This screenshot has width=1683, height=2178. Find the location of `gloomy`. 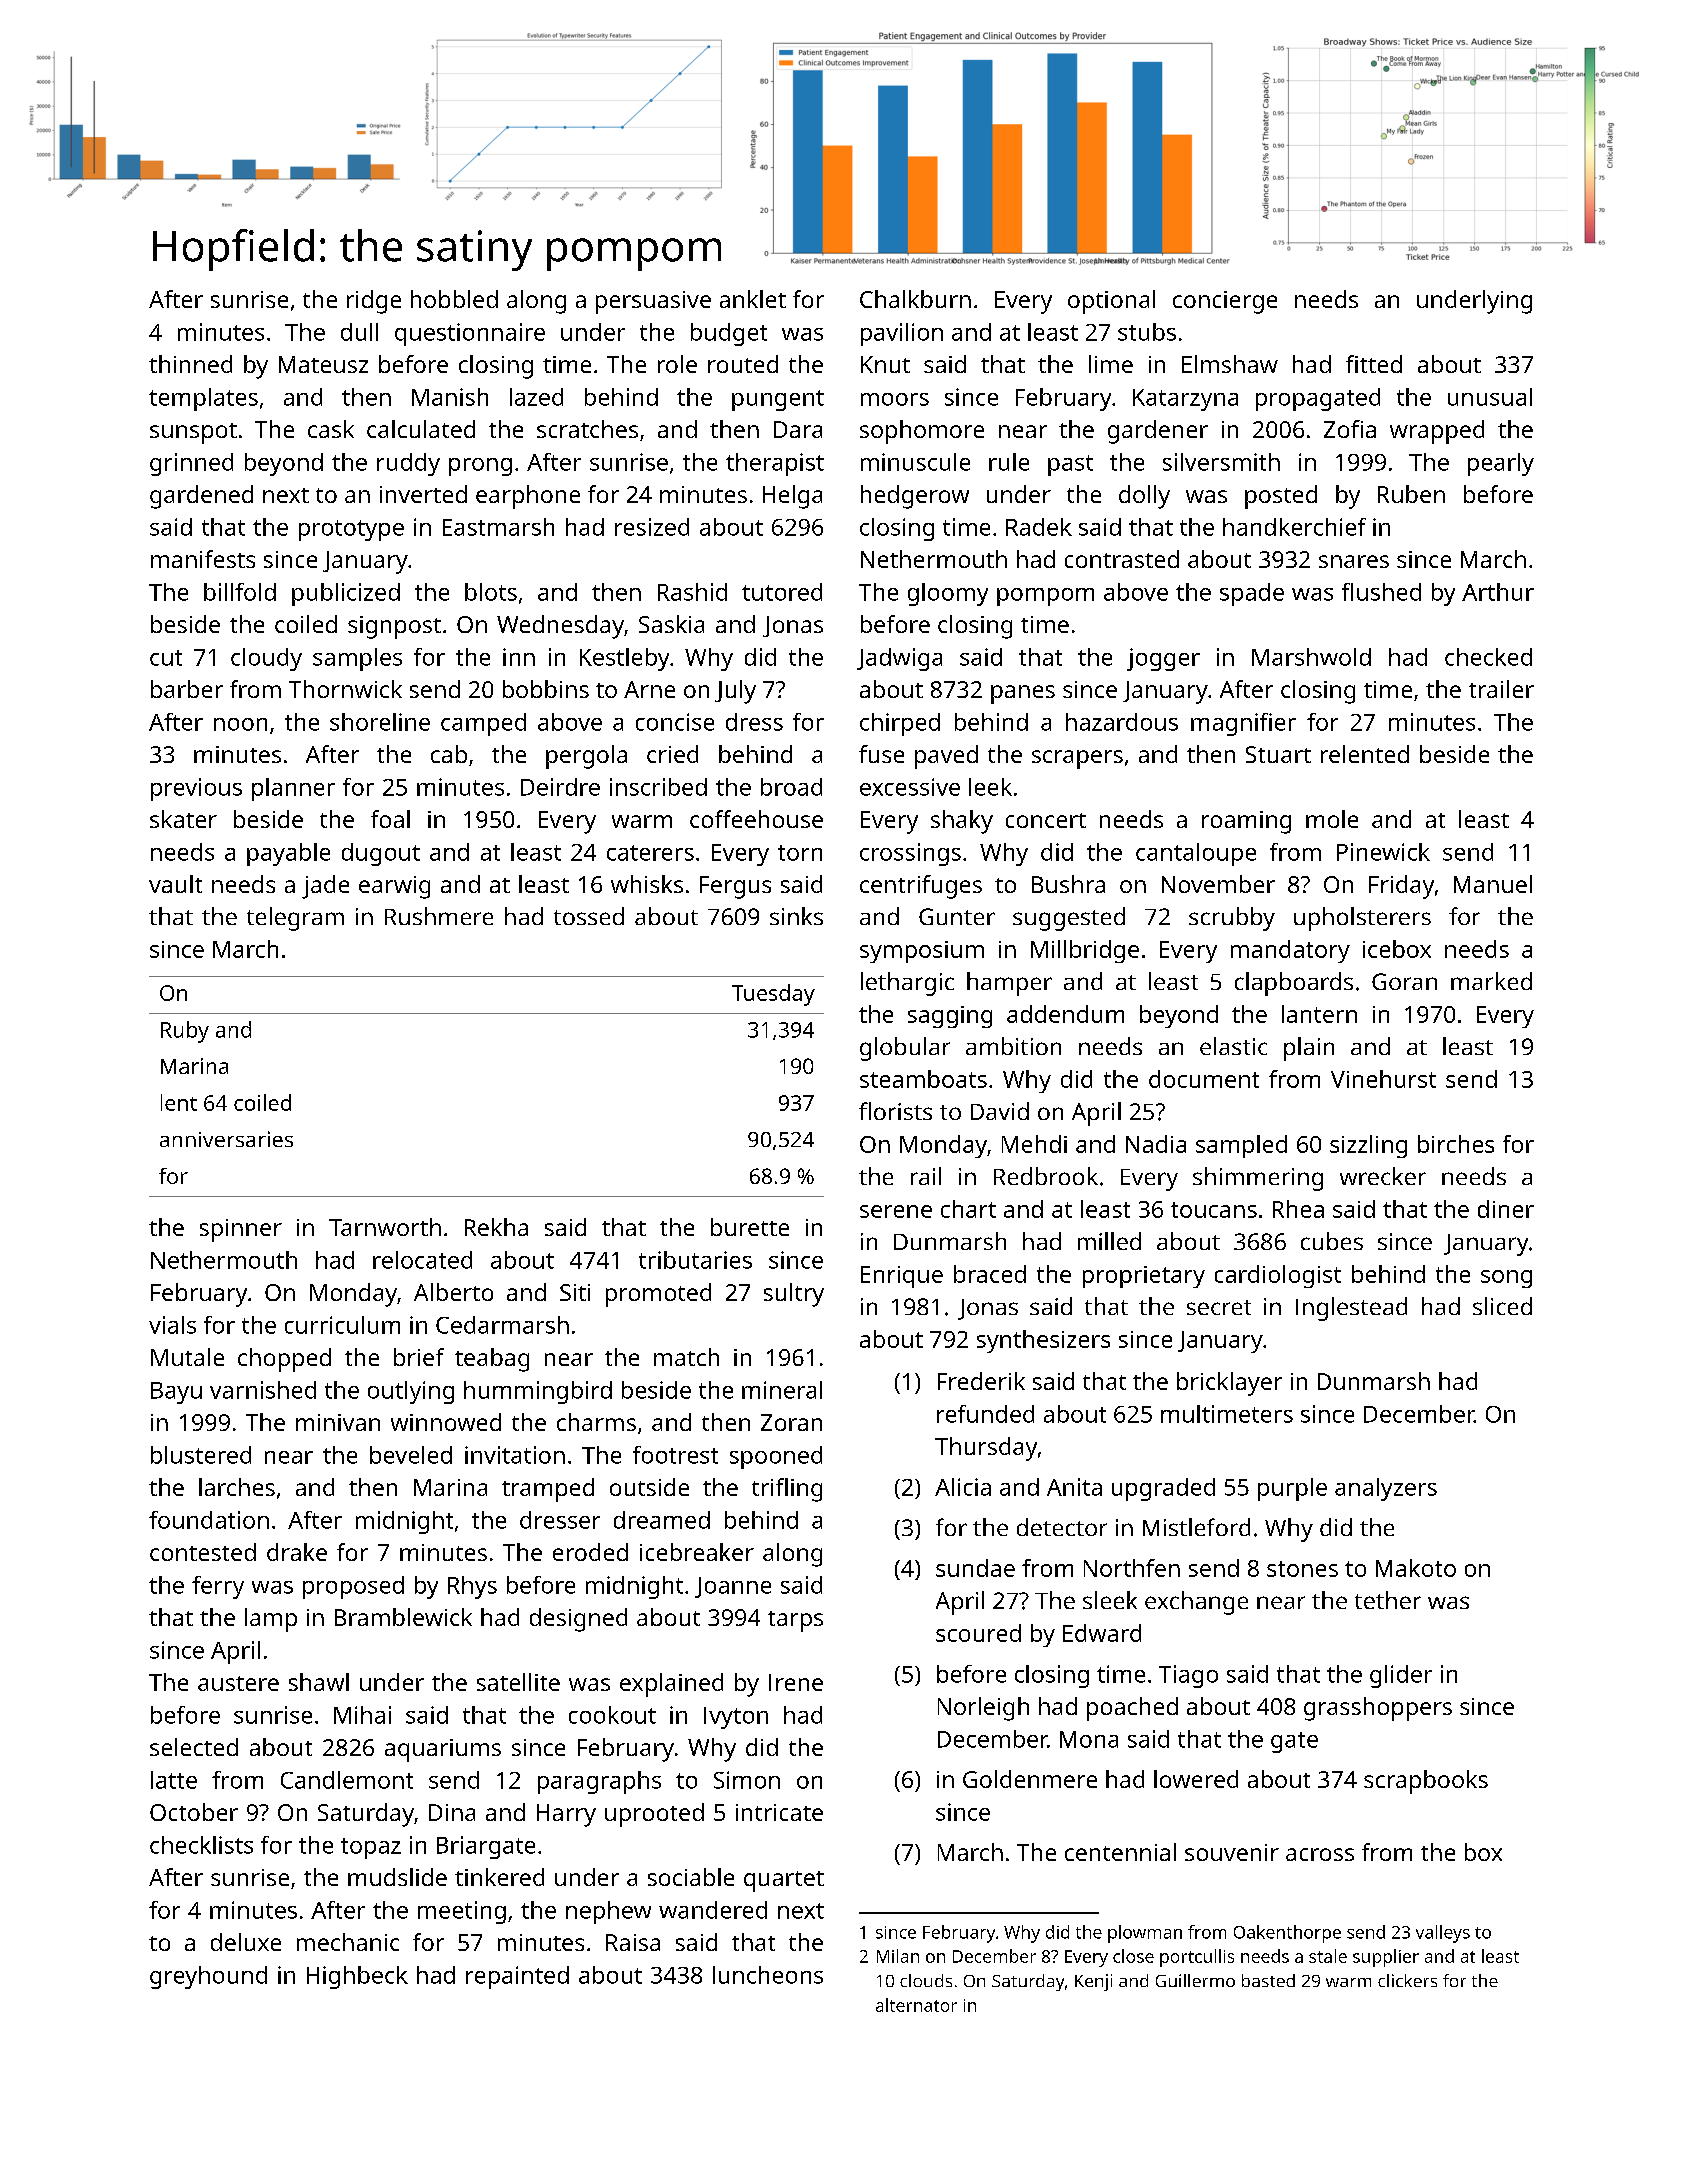

gloomy is located at coordinates (948, 594).
